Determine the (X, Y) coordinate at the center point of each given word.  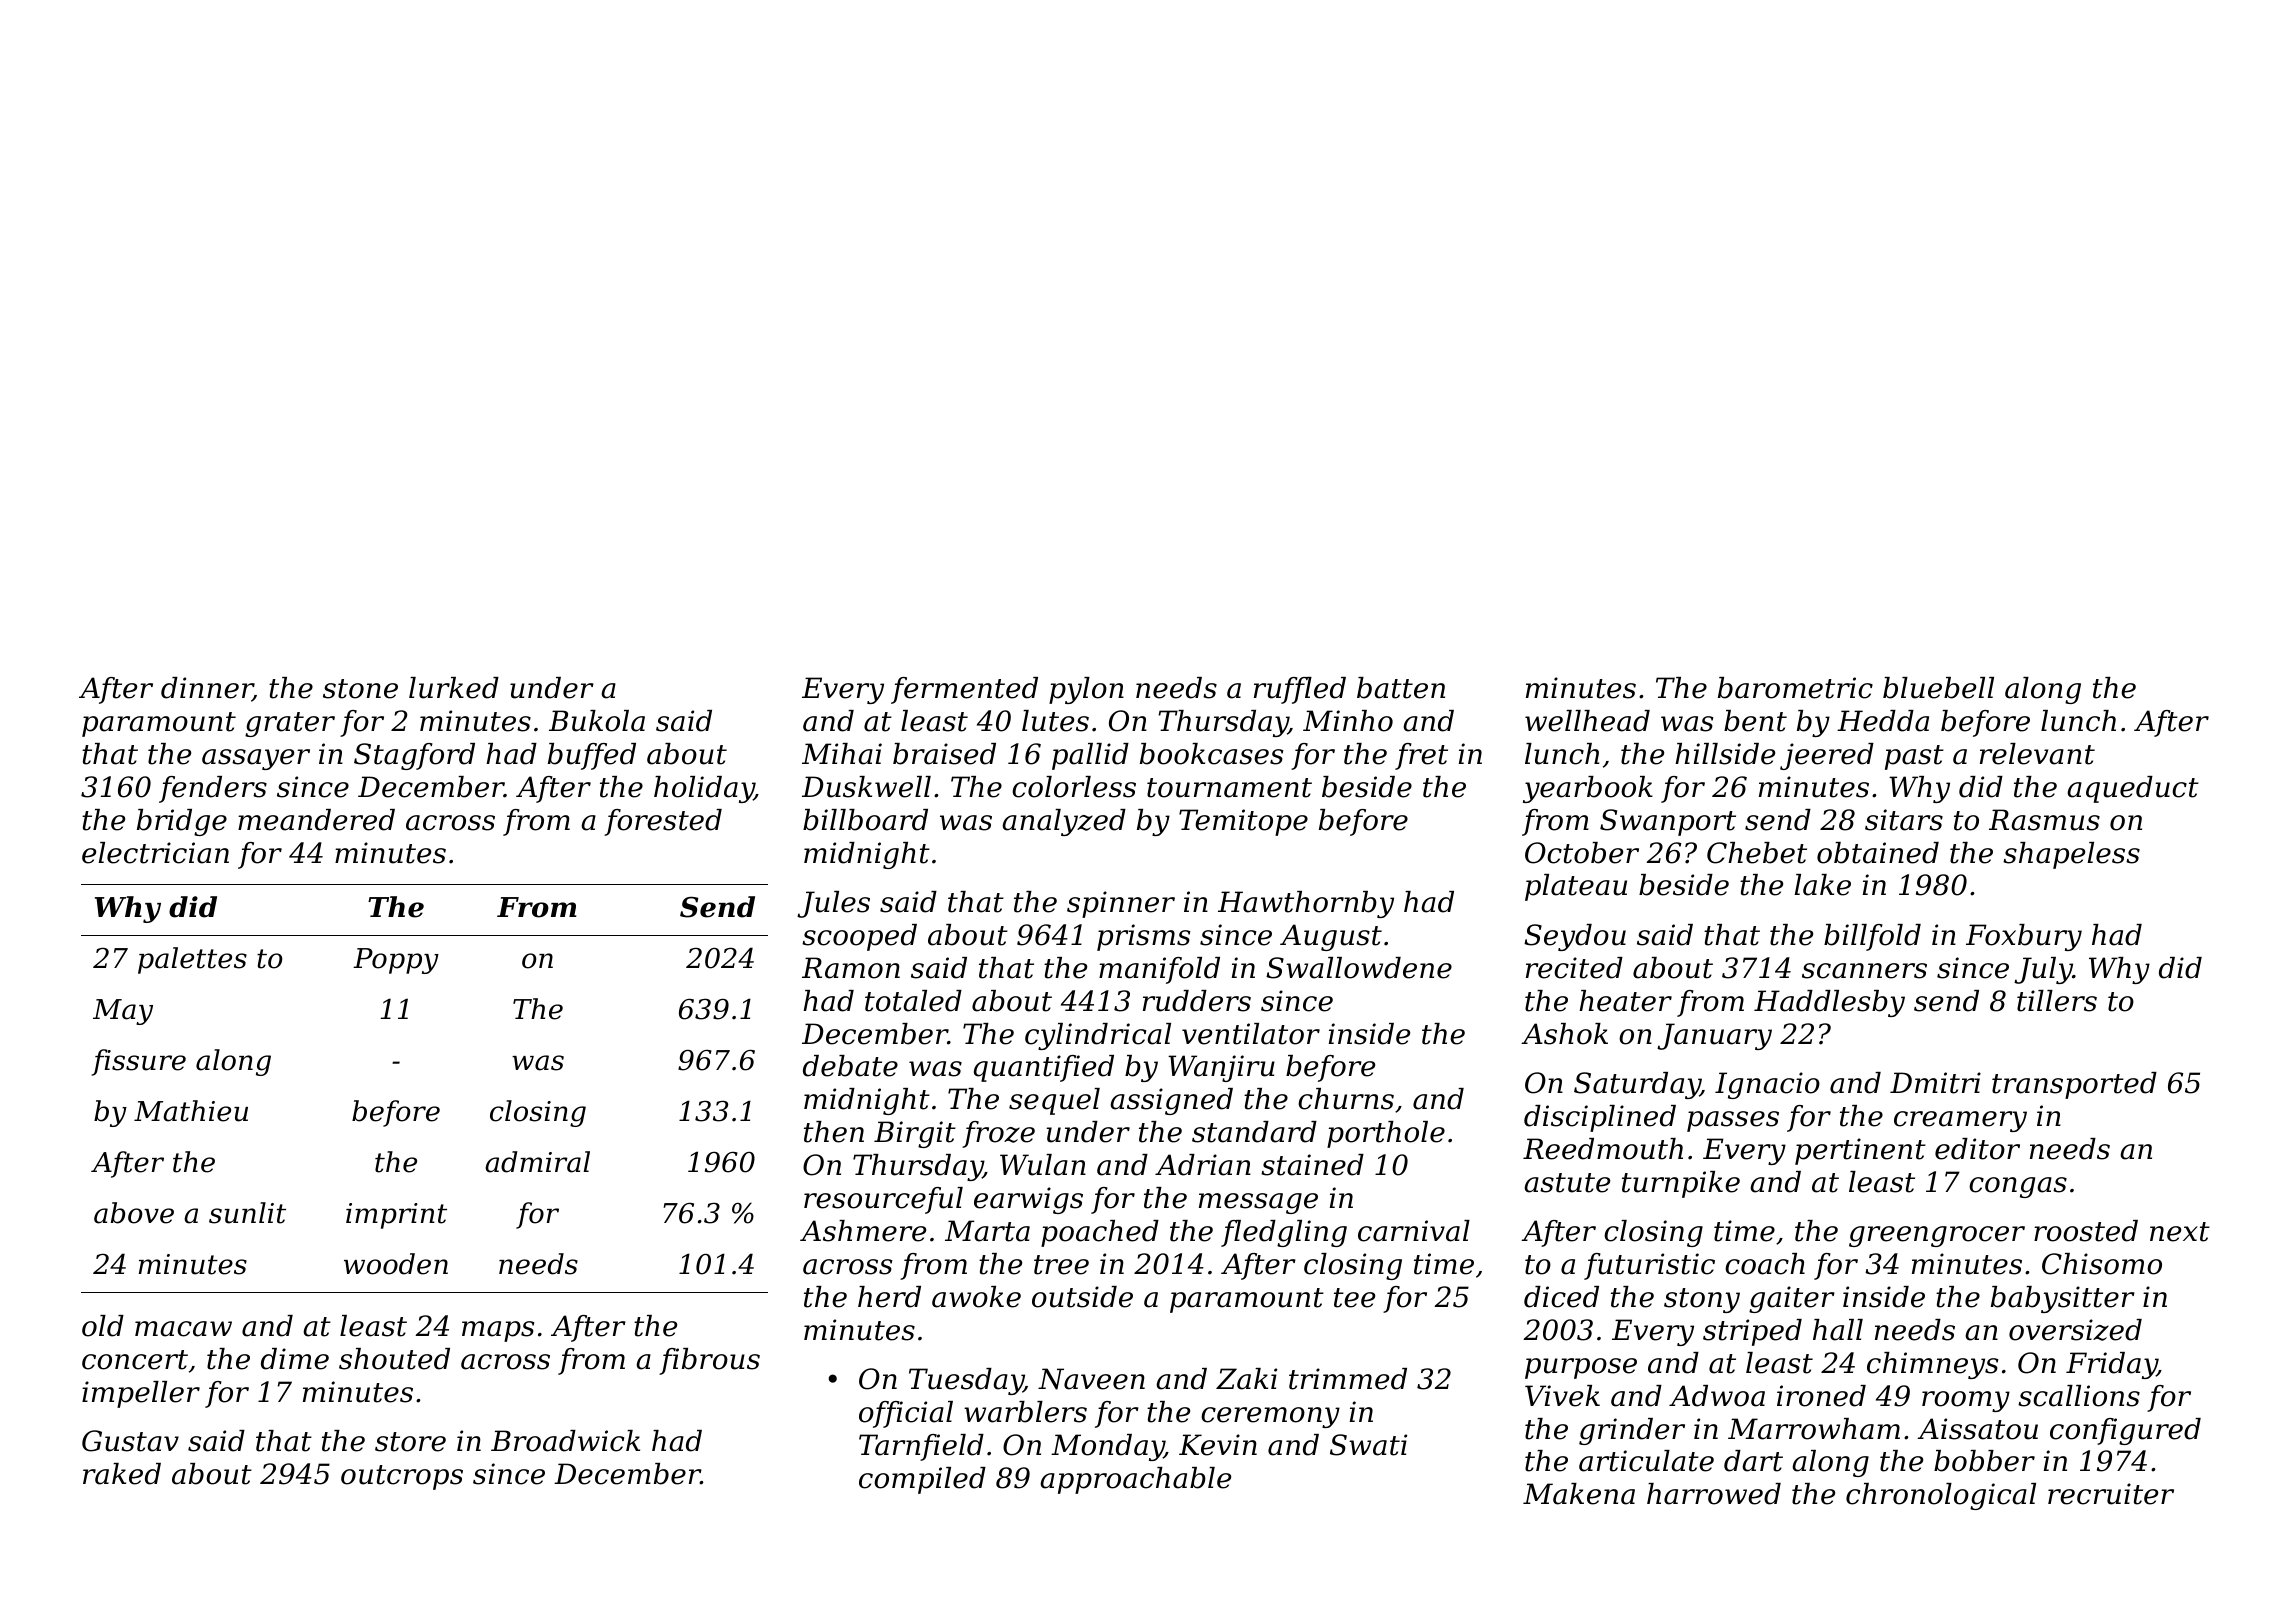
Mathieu (191, 1111)
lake (1823, 885)
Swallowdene (1359, 968)
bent (1755, 721)
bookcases (1211, 754)
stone (360, 689)
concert (135, 1360)
